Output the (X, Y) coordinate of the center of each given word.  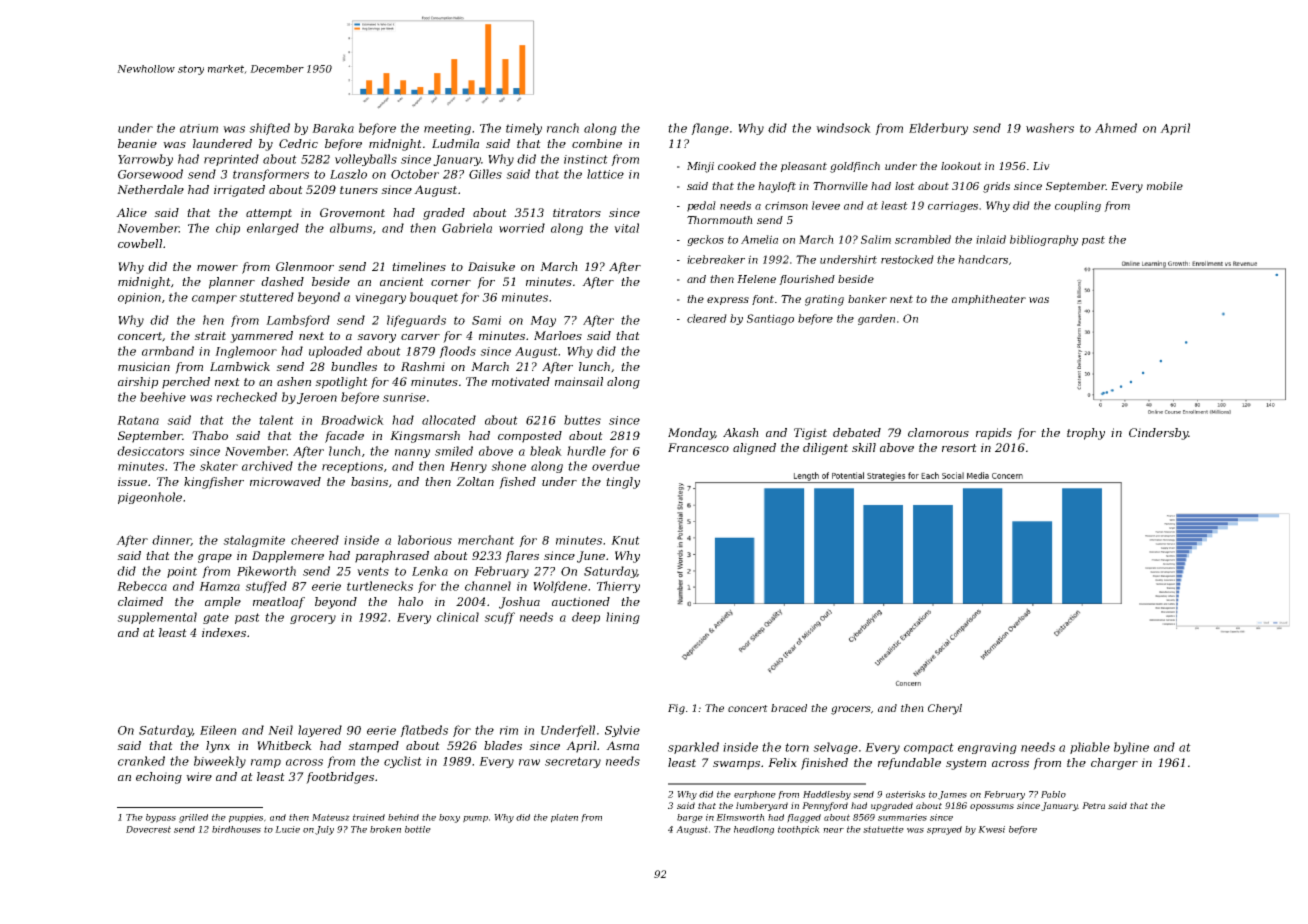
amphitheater (989, 300)
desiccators (150, 451)
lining (623, 618)
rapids (994, 434)
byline (1131, 748)
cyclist (403, 762)
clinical (458, 617)
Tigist (810, 434)
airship (138, 383)
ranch (563, 128)
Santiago (770, 319)
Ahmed (1116, 128)
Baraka (333, 128)
